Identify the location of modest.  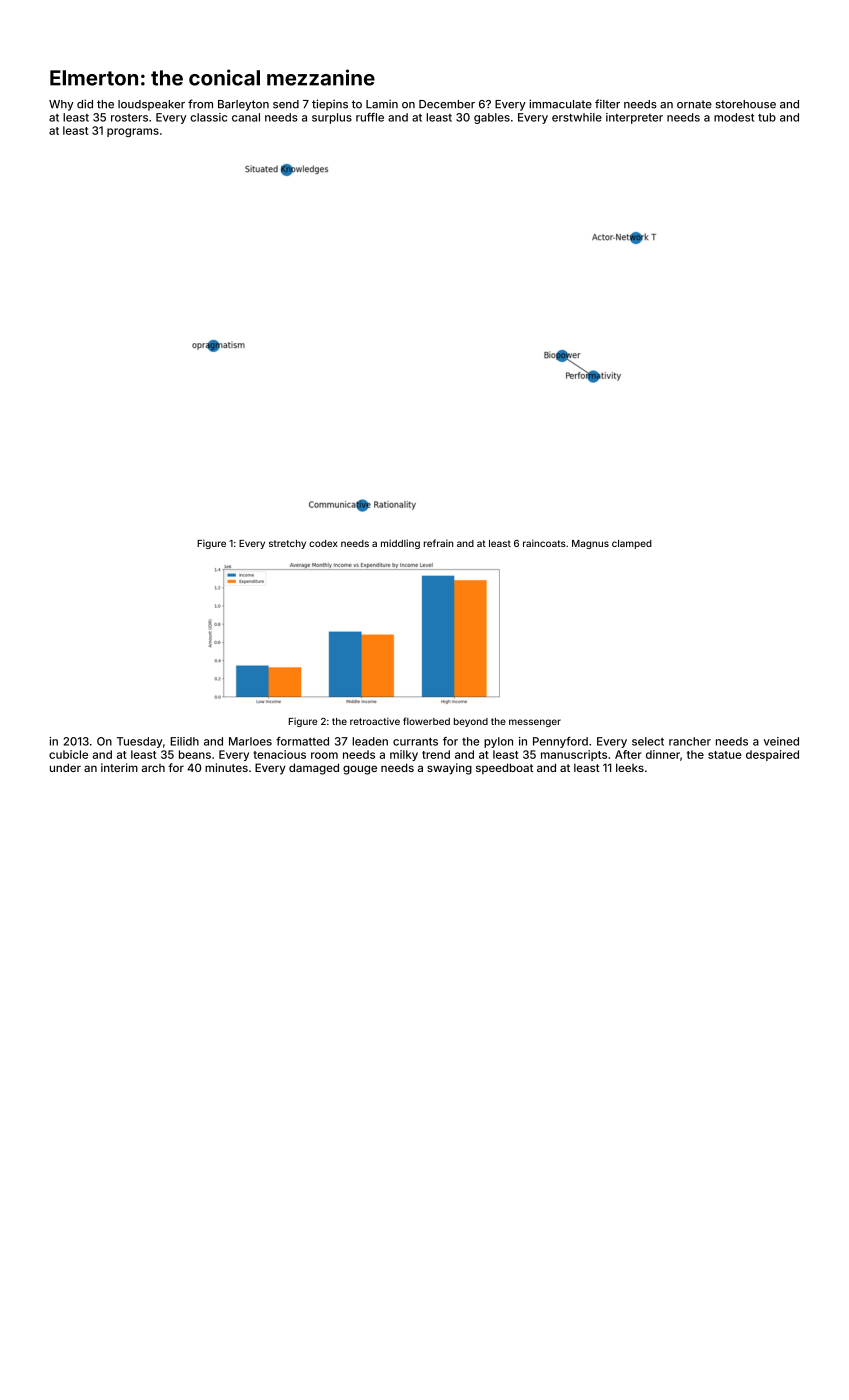
(734, 117).
